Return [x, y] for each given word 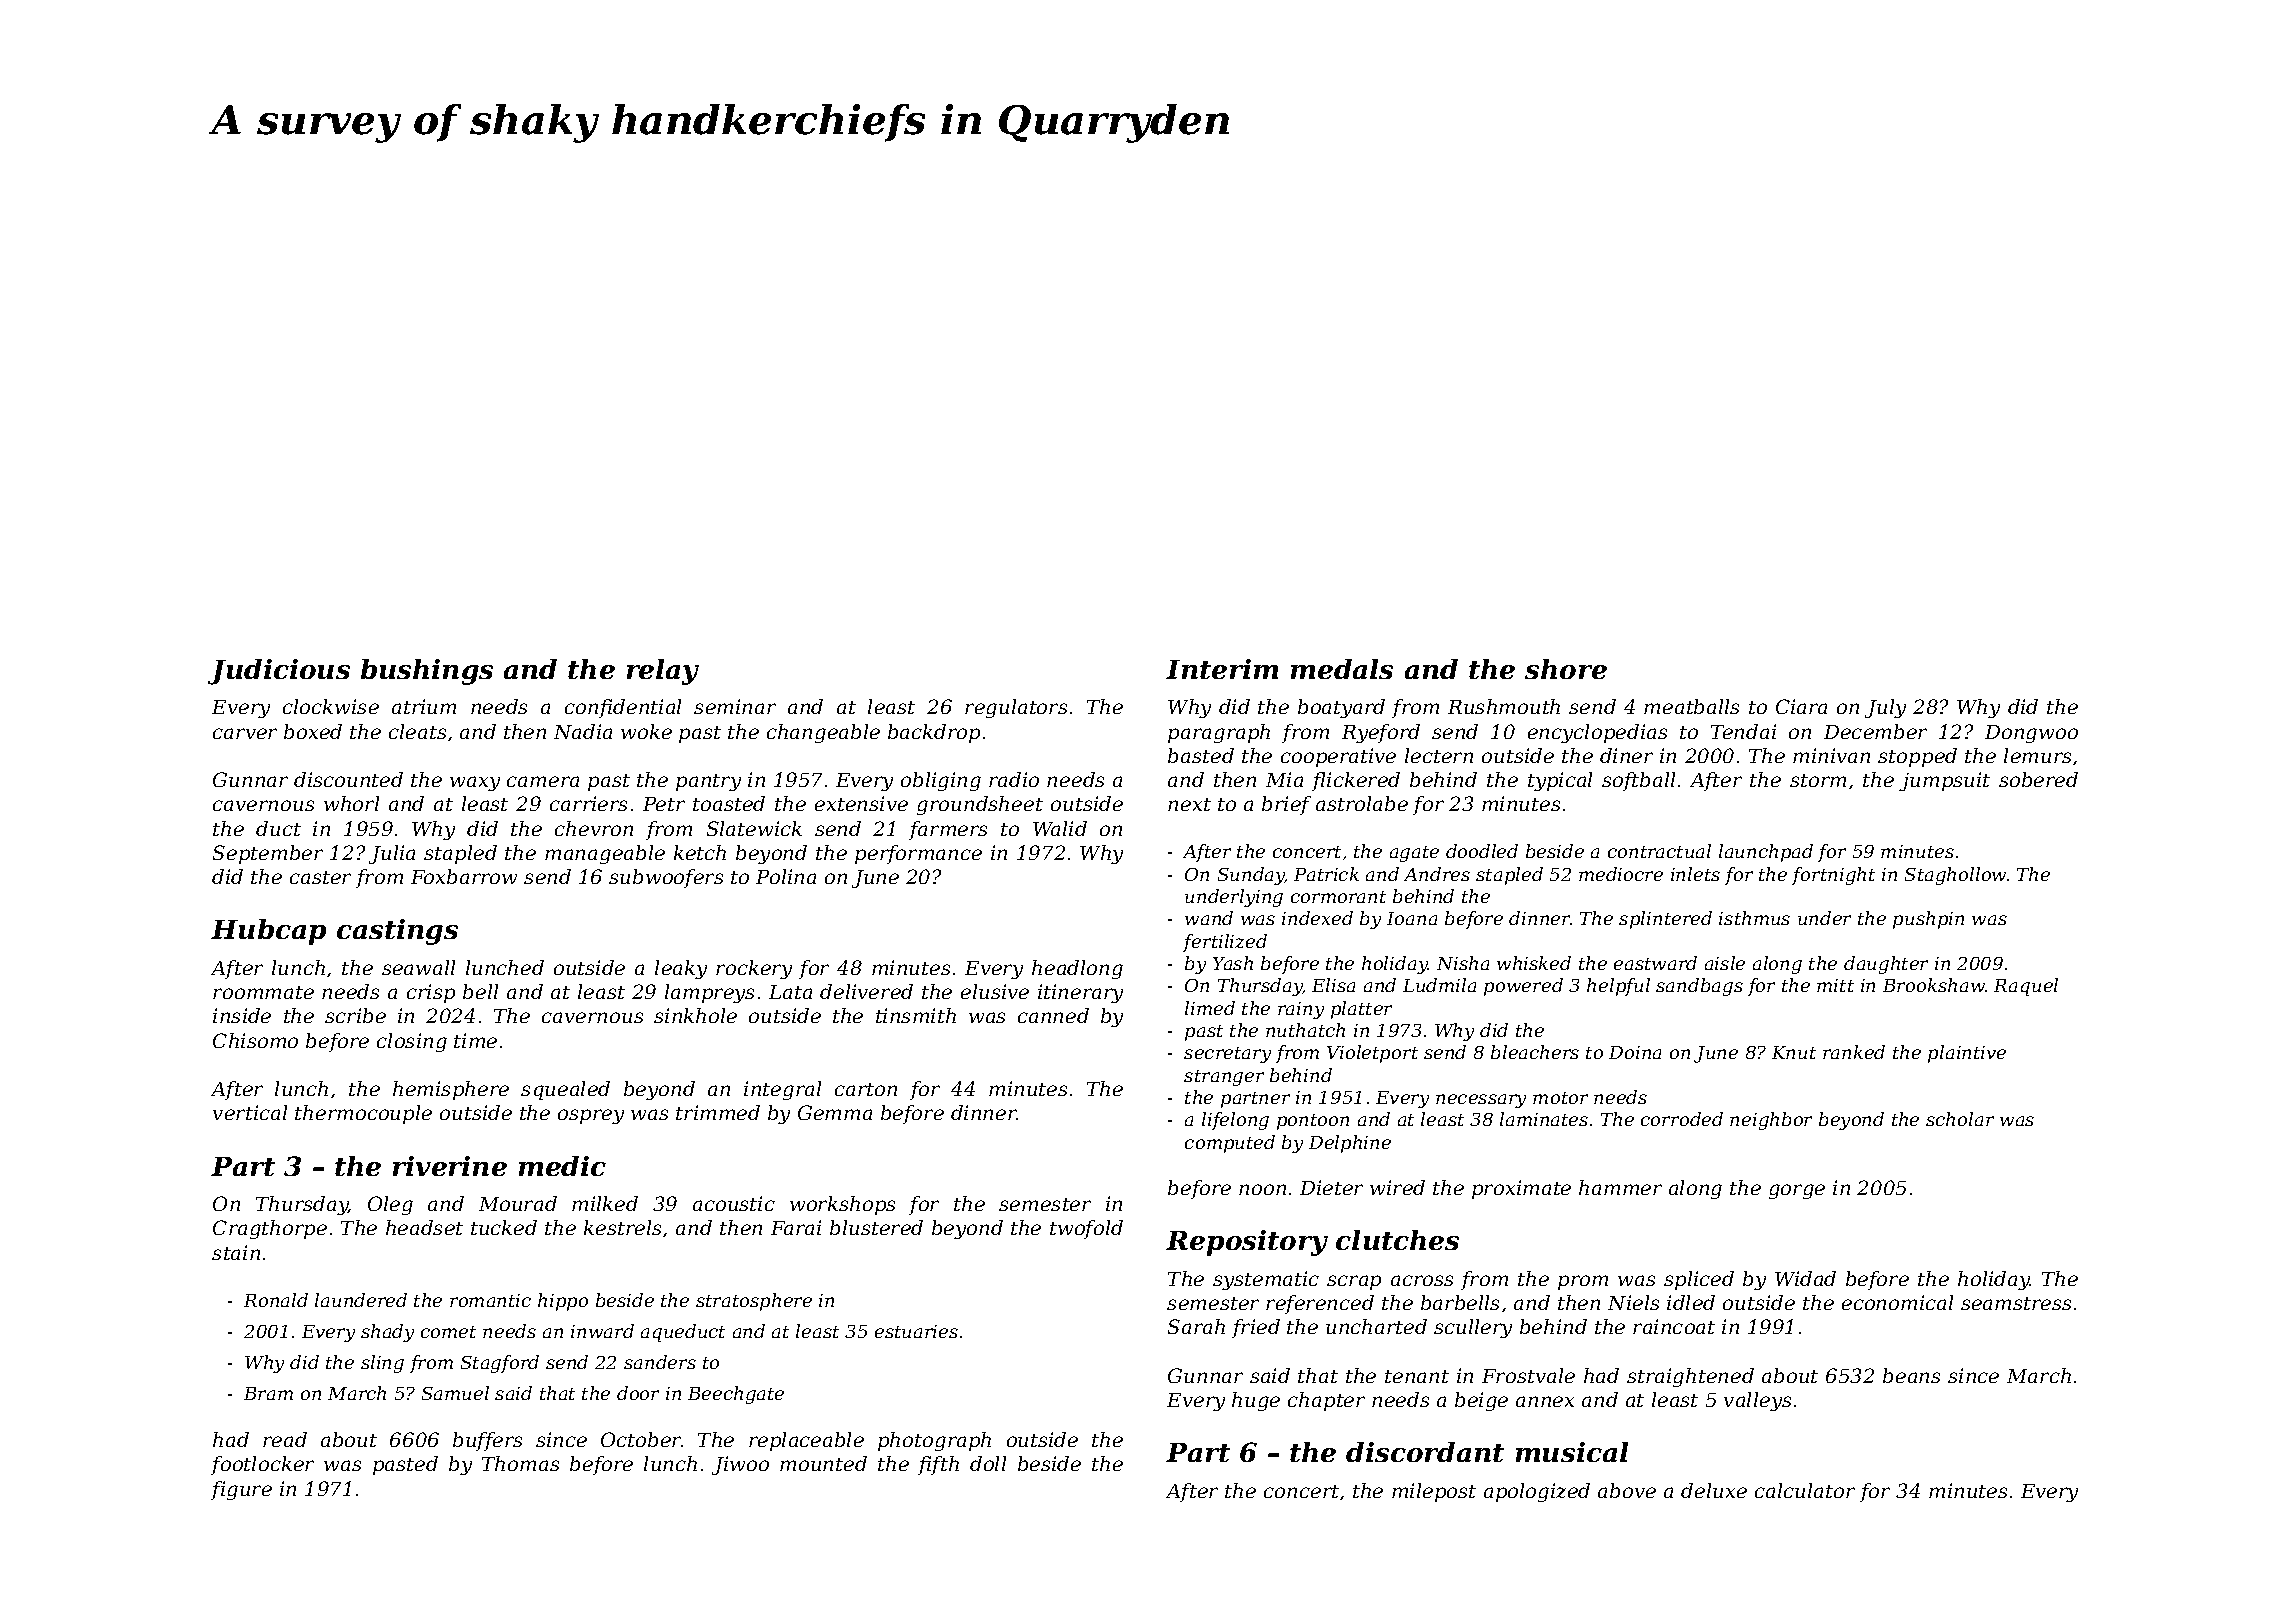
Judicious [279, 672]
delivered [866, 991]
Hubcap [268, 932]
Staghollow [1955, 876]
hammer [1620, 1187]
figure [241, 1490]
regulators [1016, 708]
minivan [1831, 755]
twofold [1086, 1229]
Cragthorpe [270, 1229]
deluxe [1714, 1490]
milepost [1434, 1492]
